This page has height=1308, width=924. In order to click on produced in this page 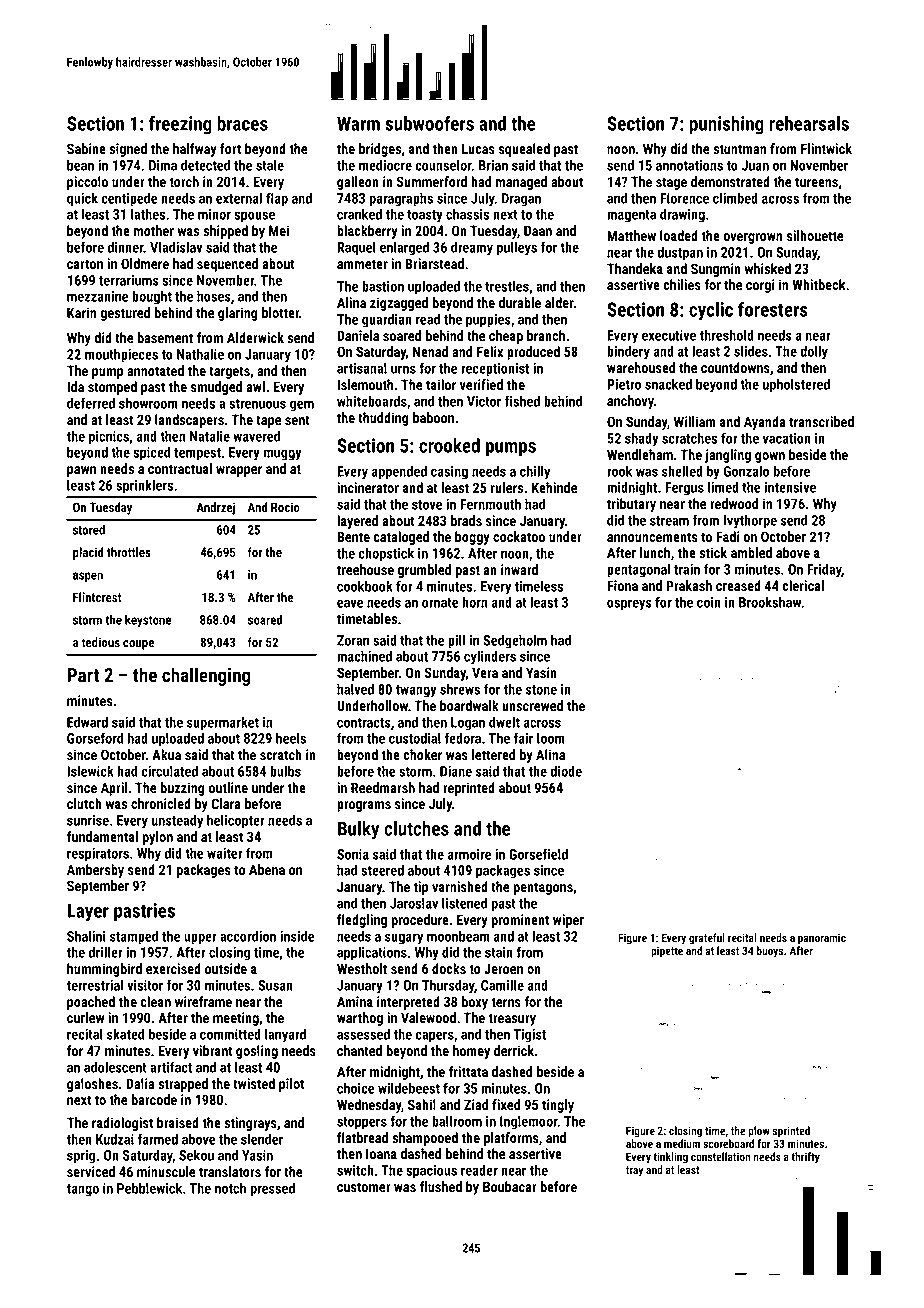, I will do `click(533, 353)`.
